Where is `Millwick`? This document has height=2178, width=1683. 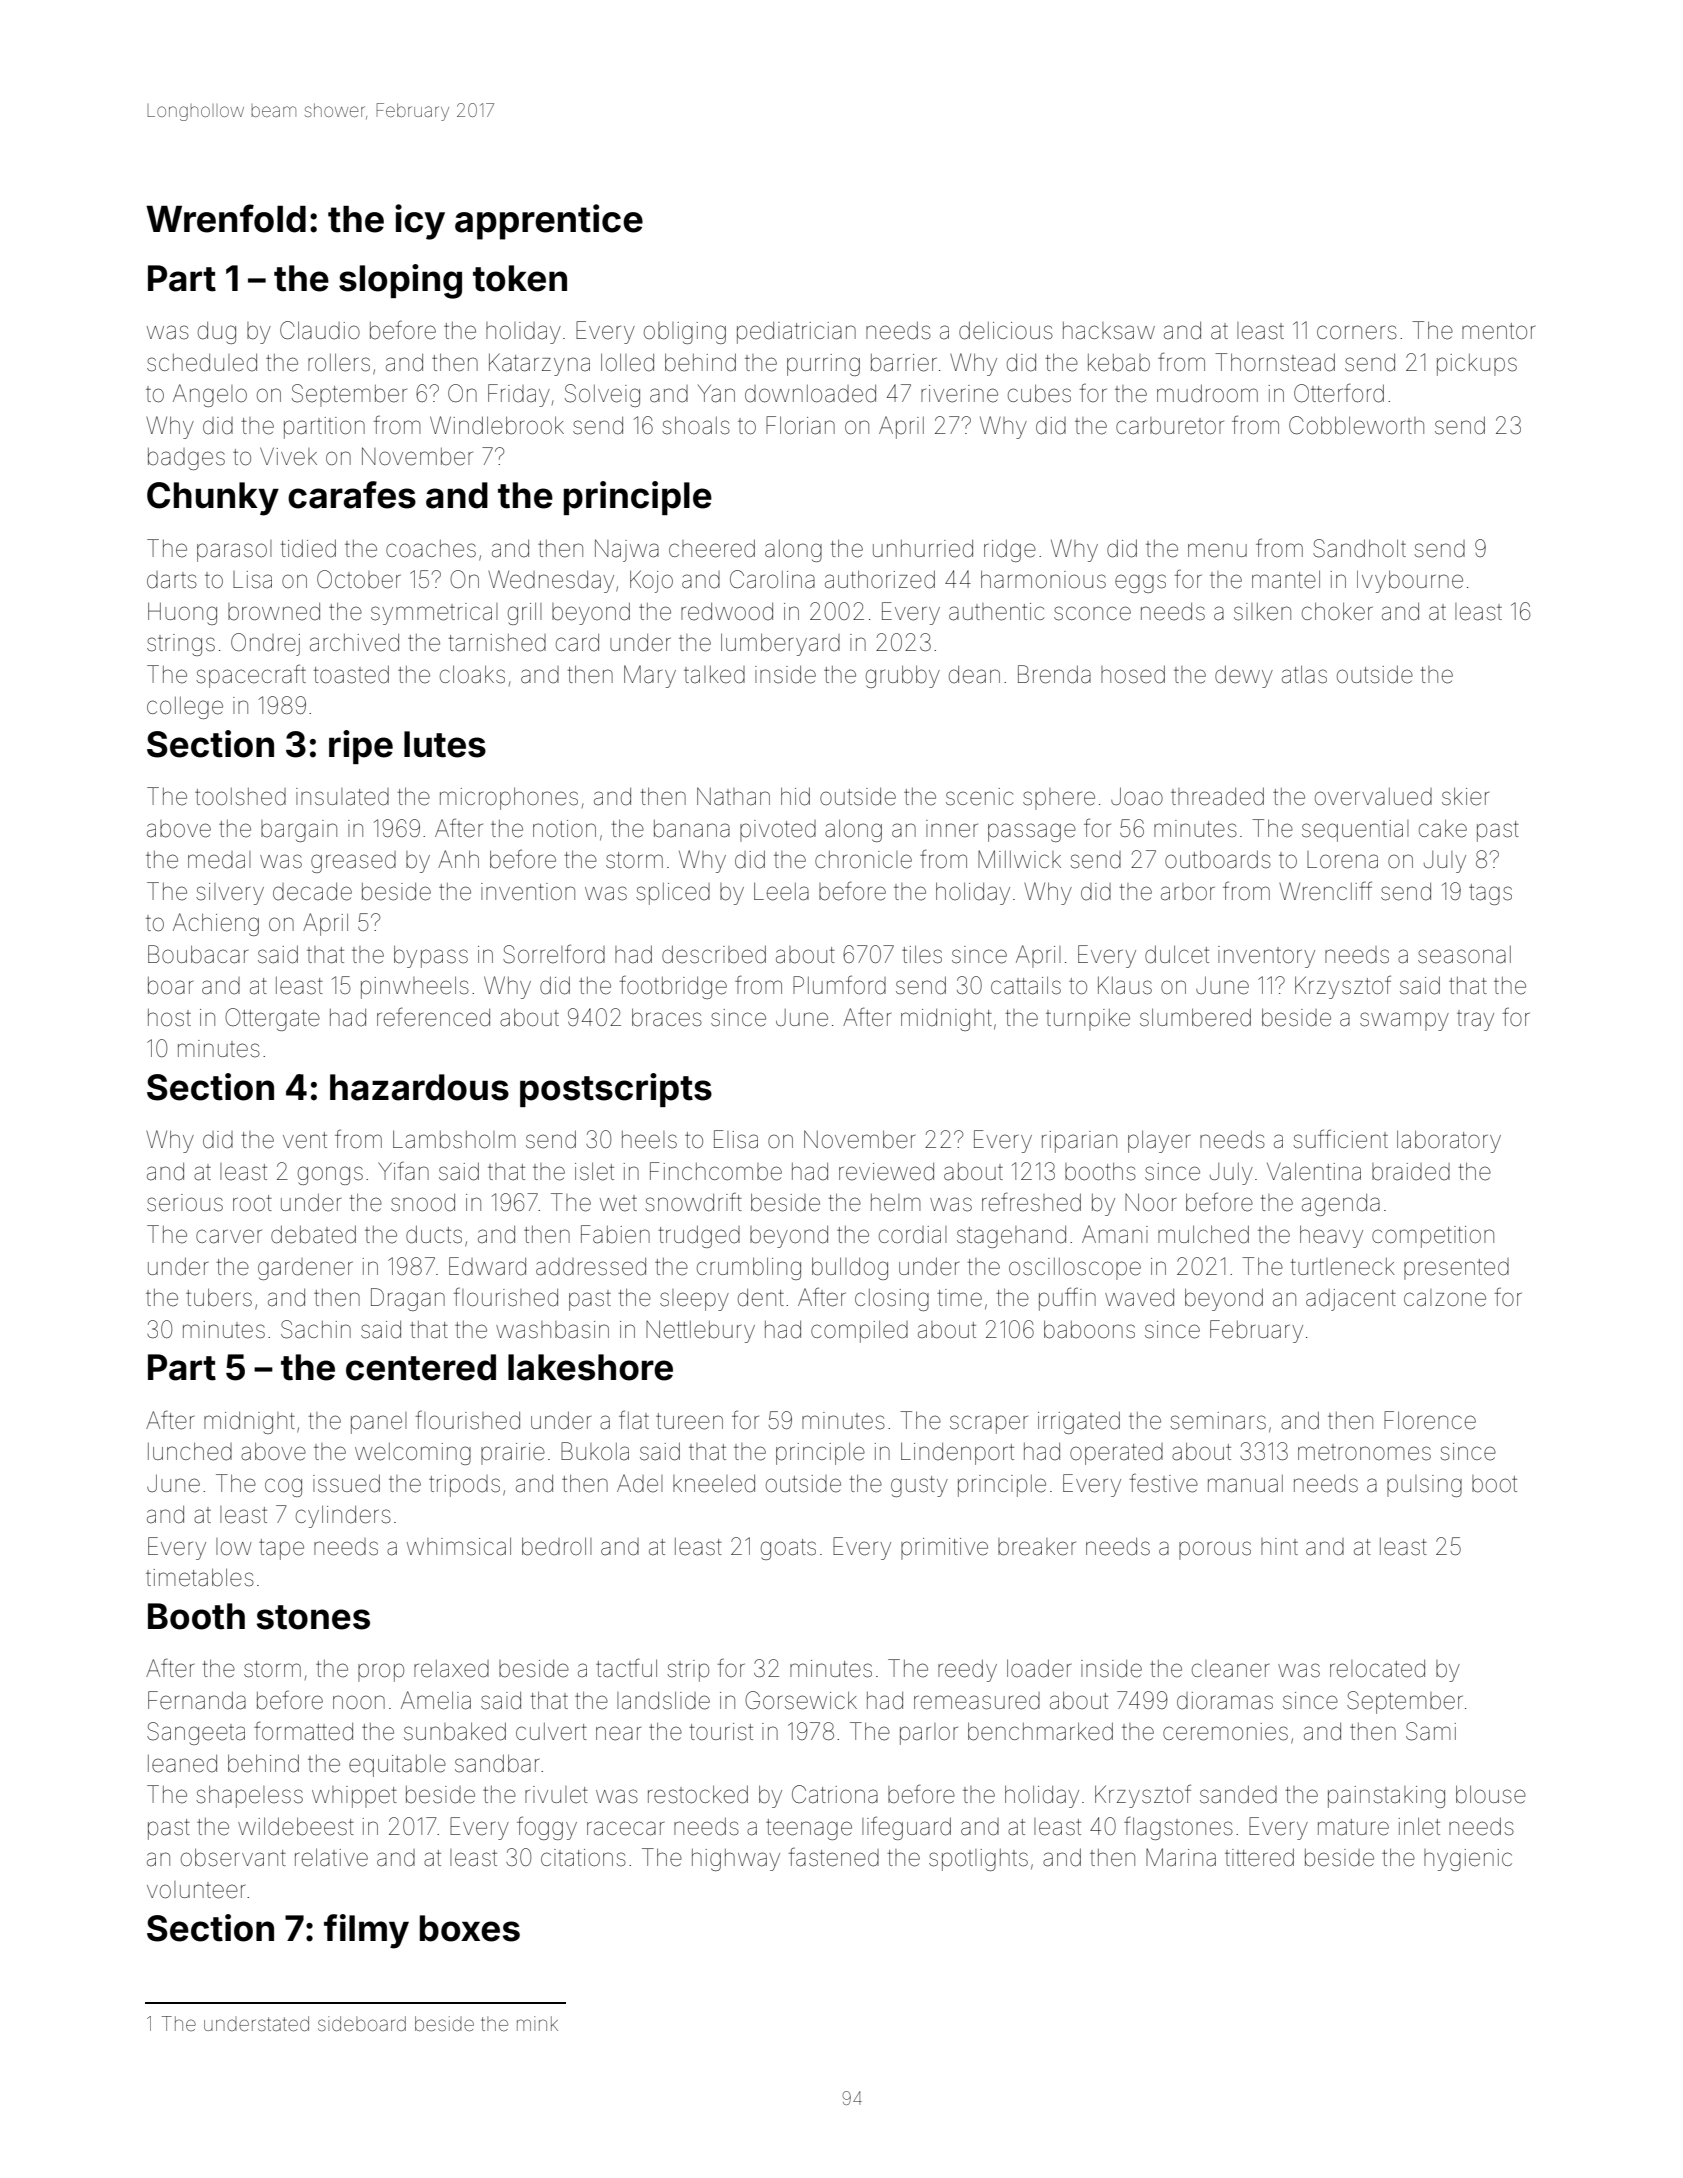 Millwick is located at coordinates (1019, 859).
